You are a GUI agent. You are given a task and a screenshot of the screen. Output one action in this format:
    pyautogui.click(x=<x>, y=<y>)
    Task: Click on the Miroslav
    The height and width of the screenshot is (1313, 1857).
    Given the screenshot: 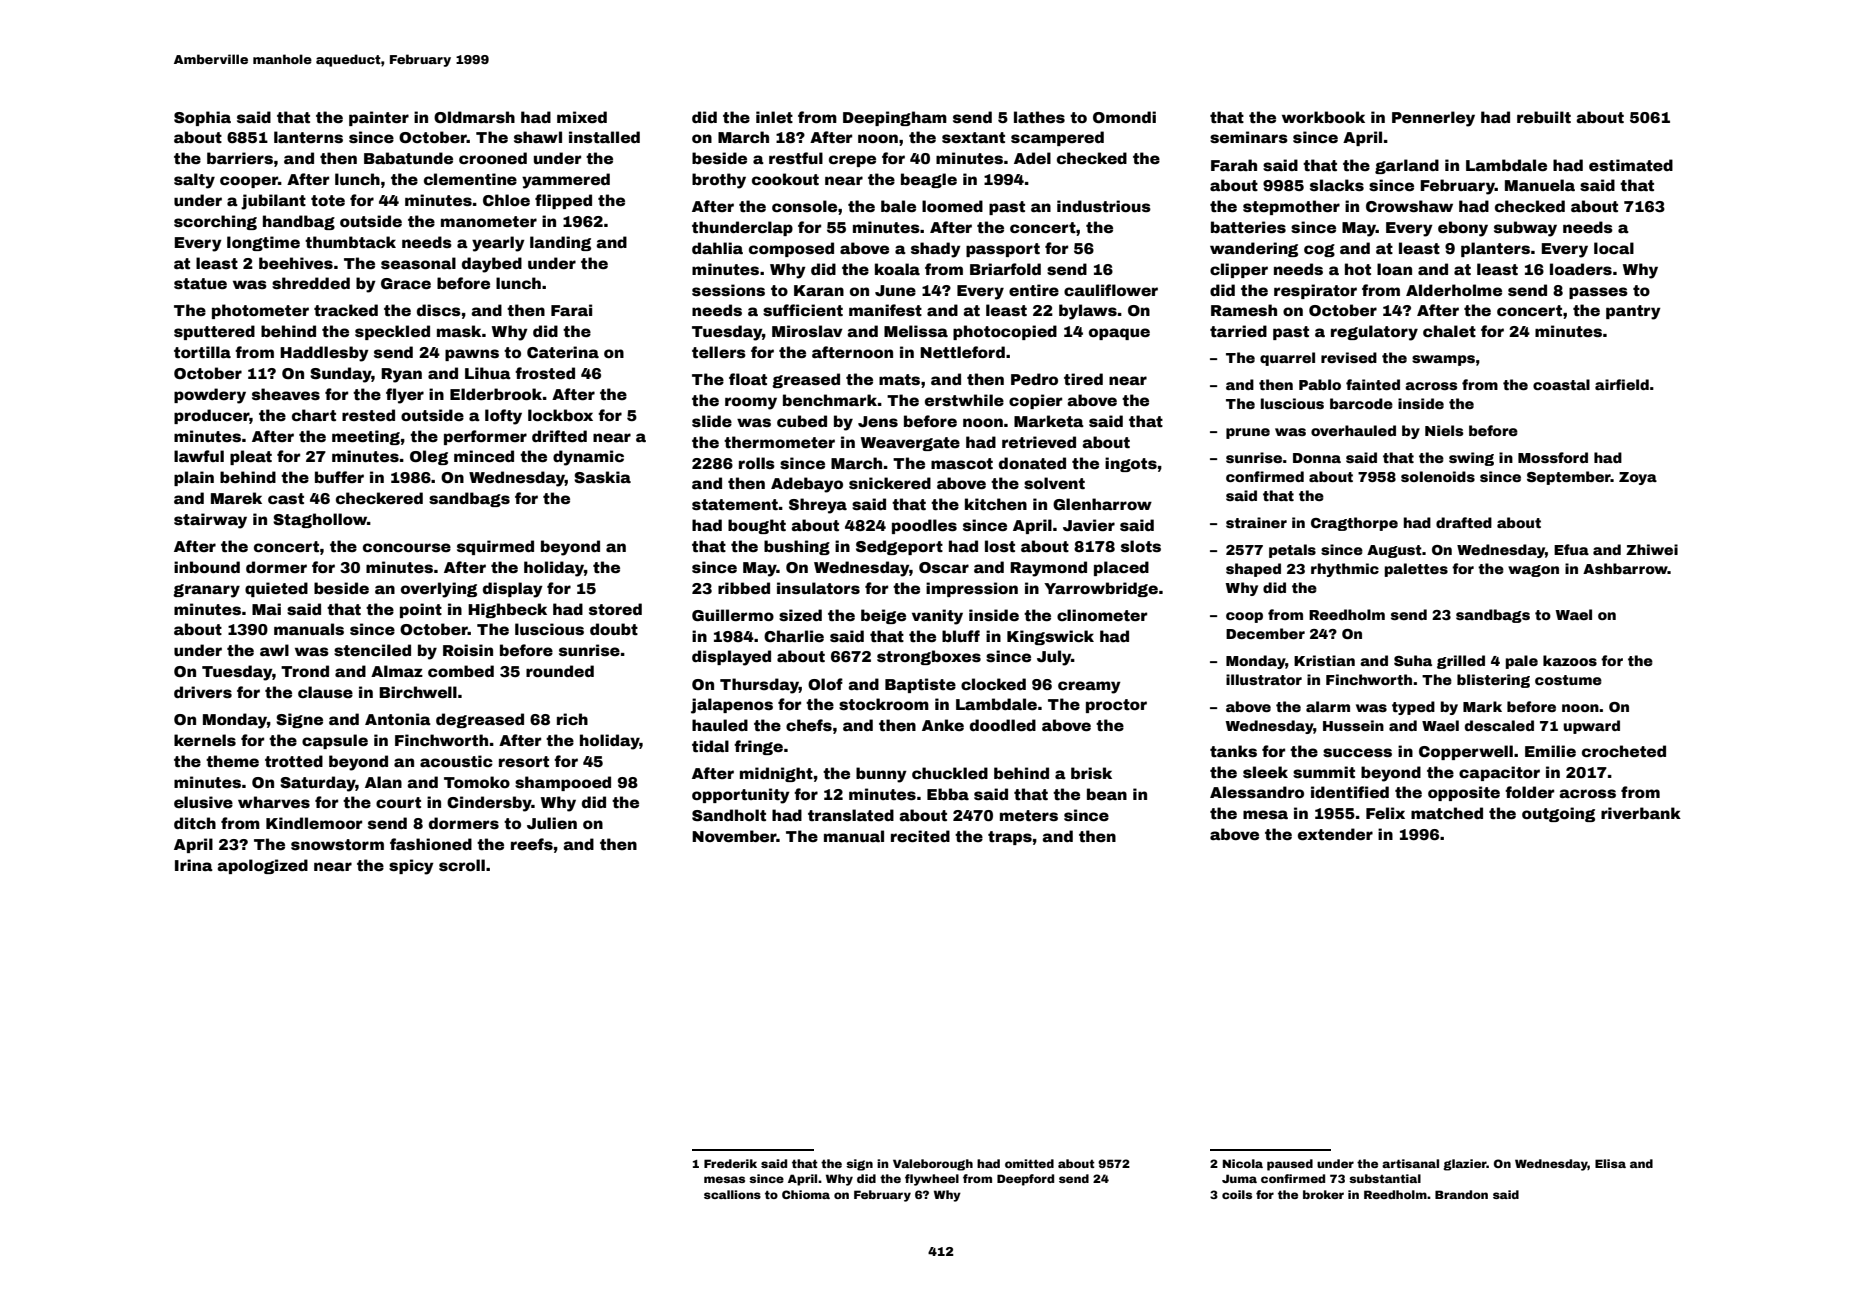 What is the action you would take?
    pyautogui.click(x=807, y=331)
